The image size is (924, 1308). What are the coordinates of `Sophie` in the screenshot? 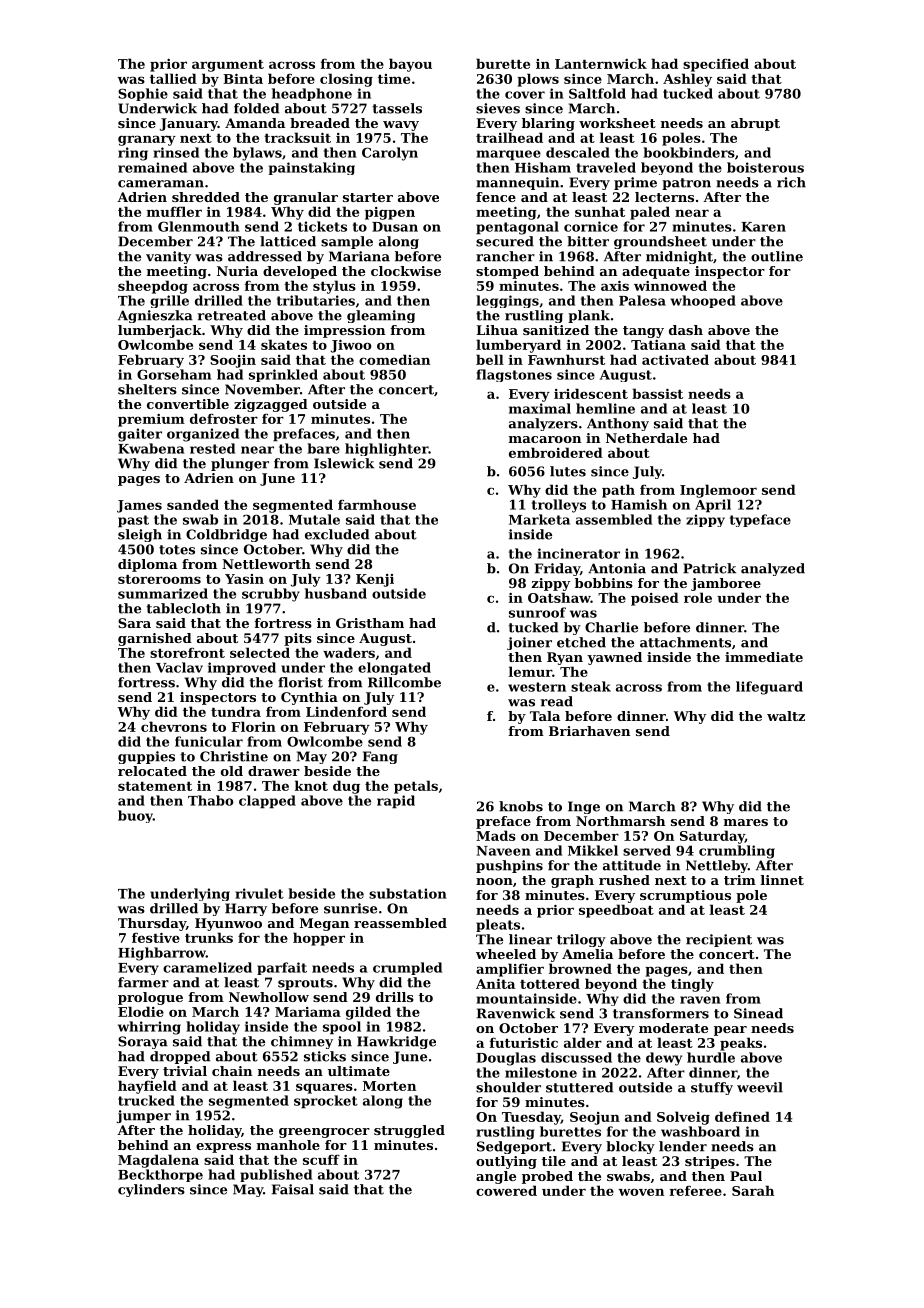 It's located at (143, 94).
